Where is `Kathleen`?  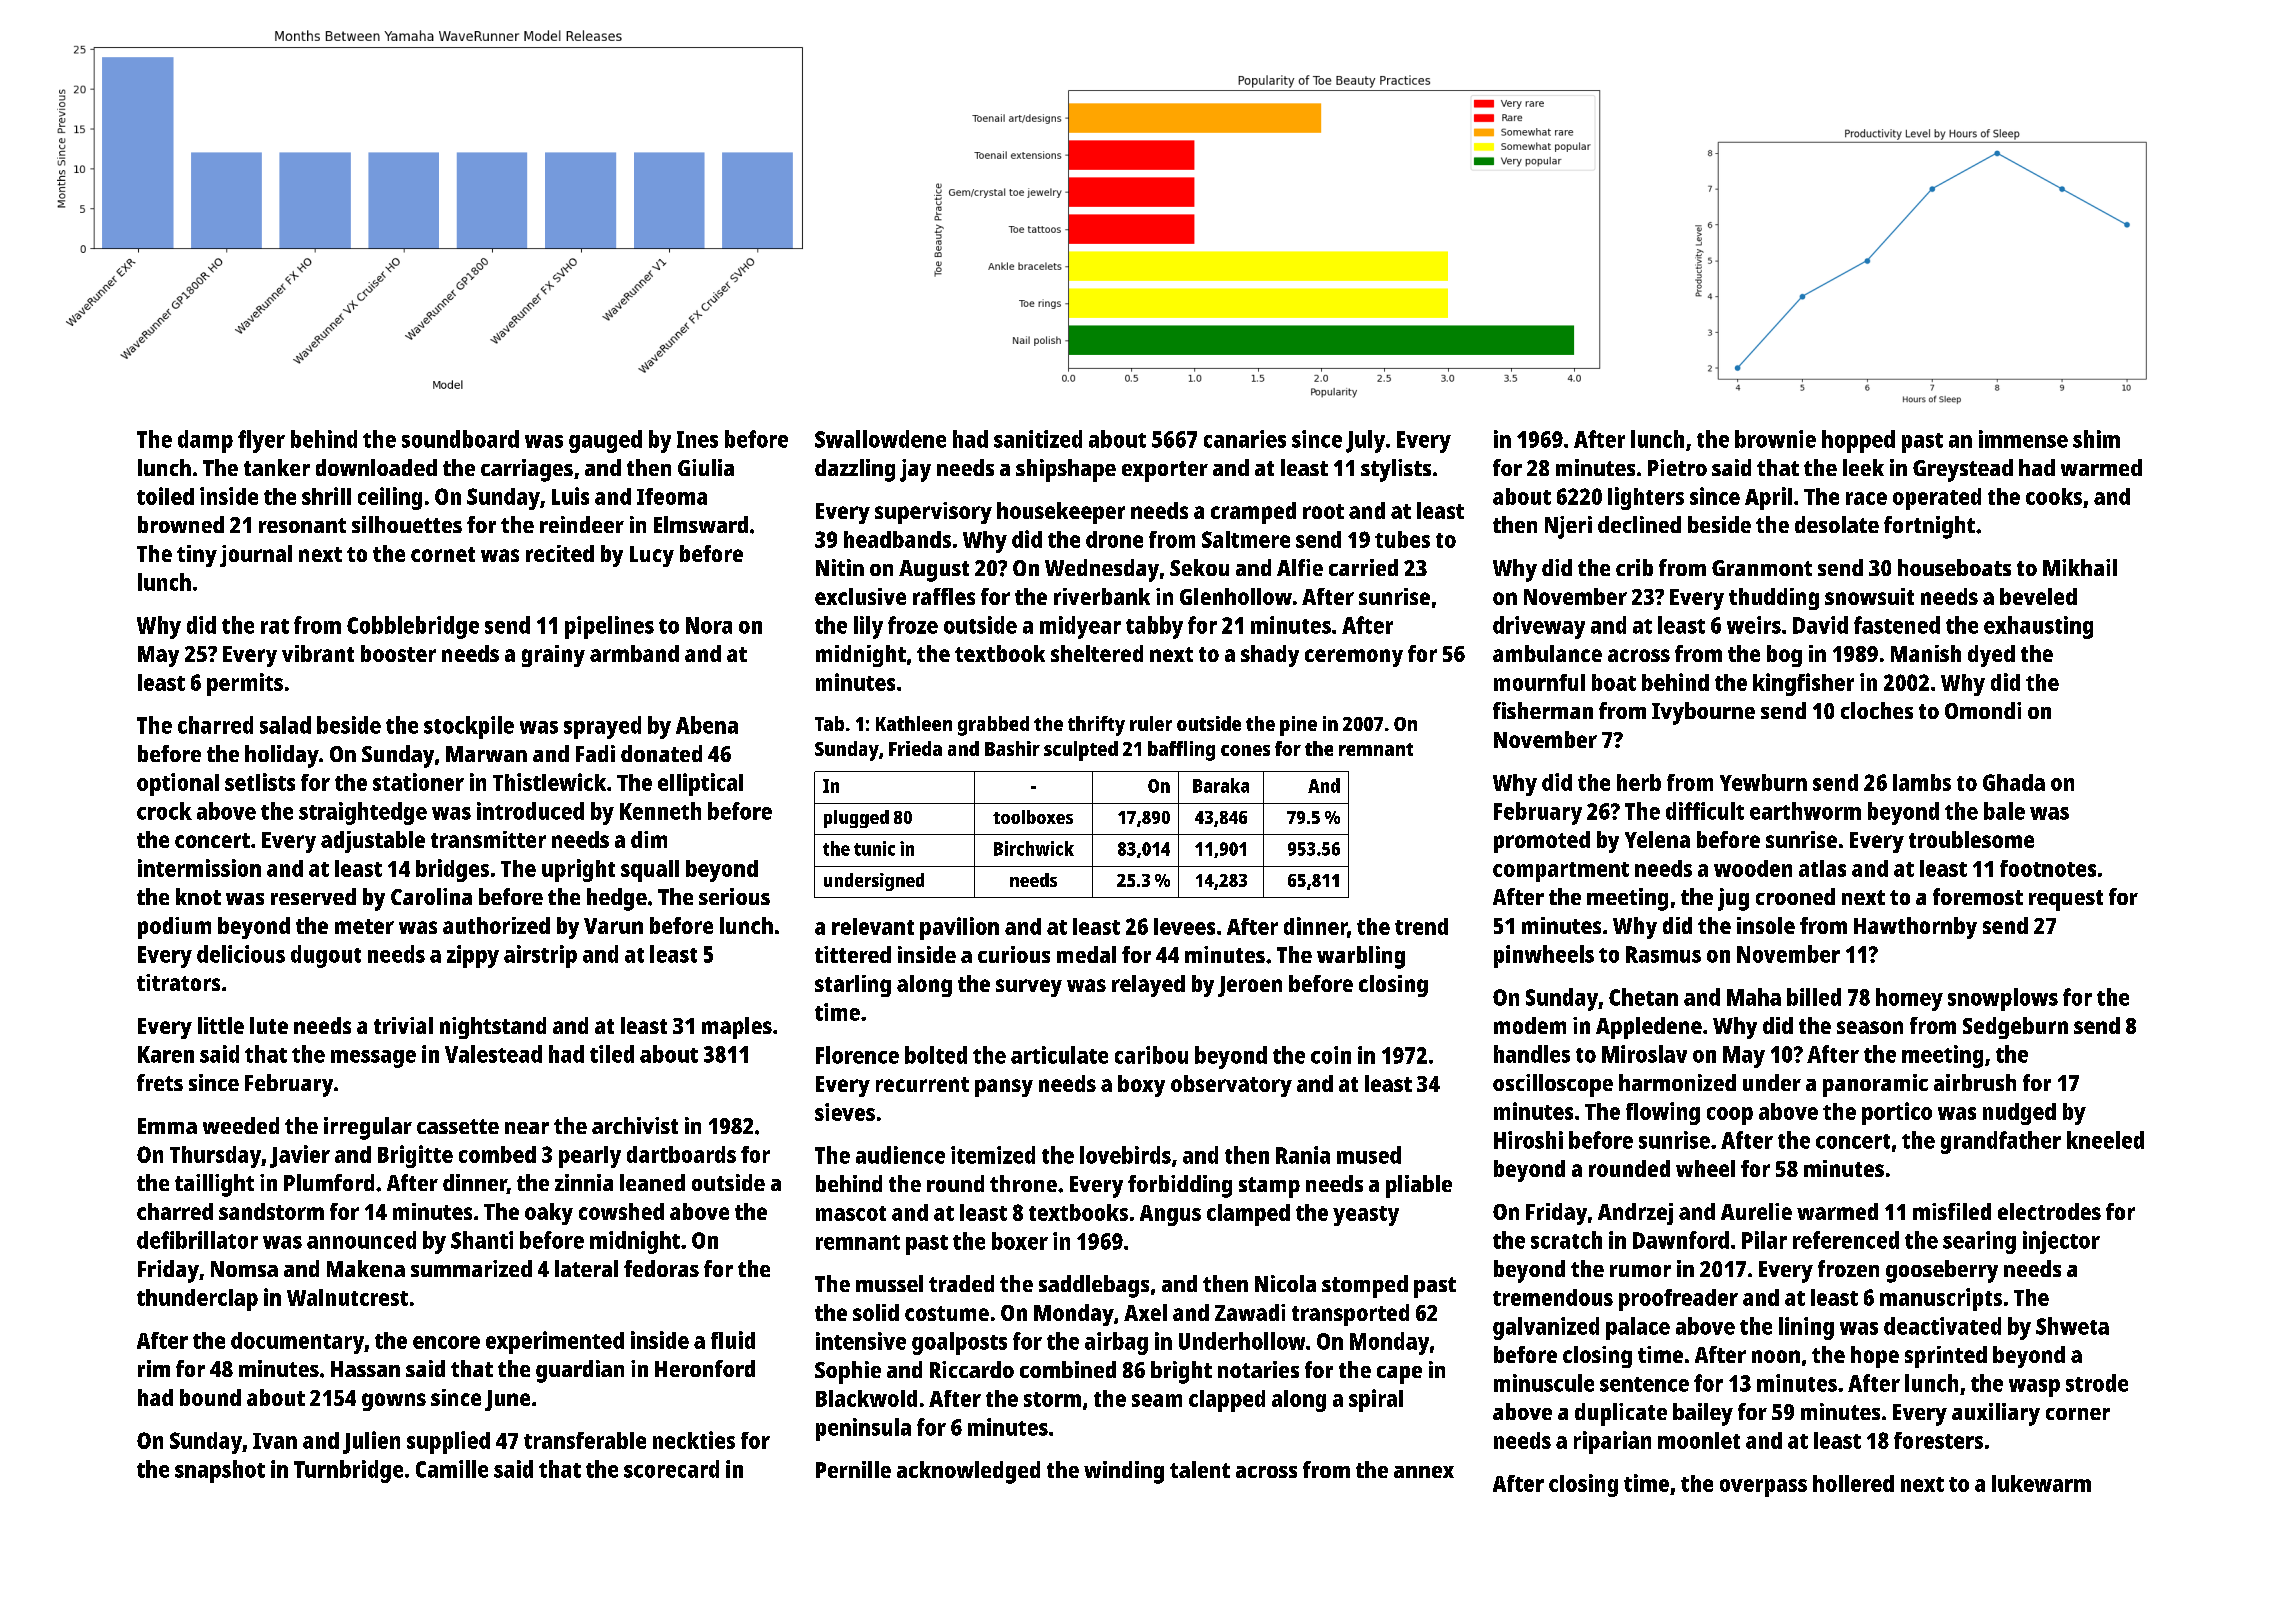
Kathleen is located at coordinates (914, 723).
